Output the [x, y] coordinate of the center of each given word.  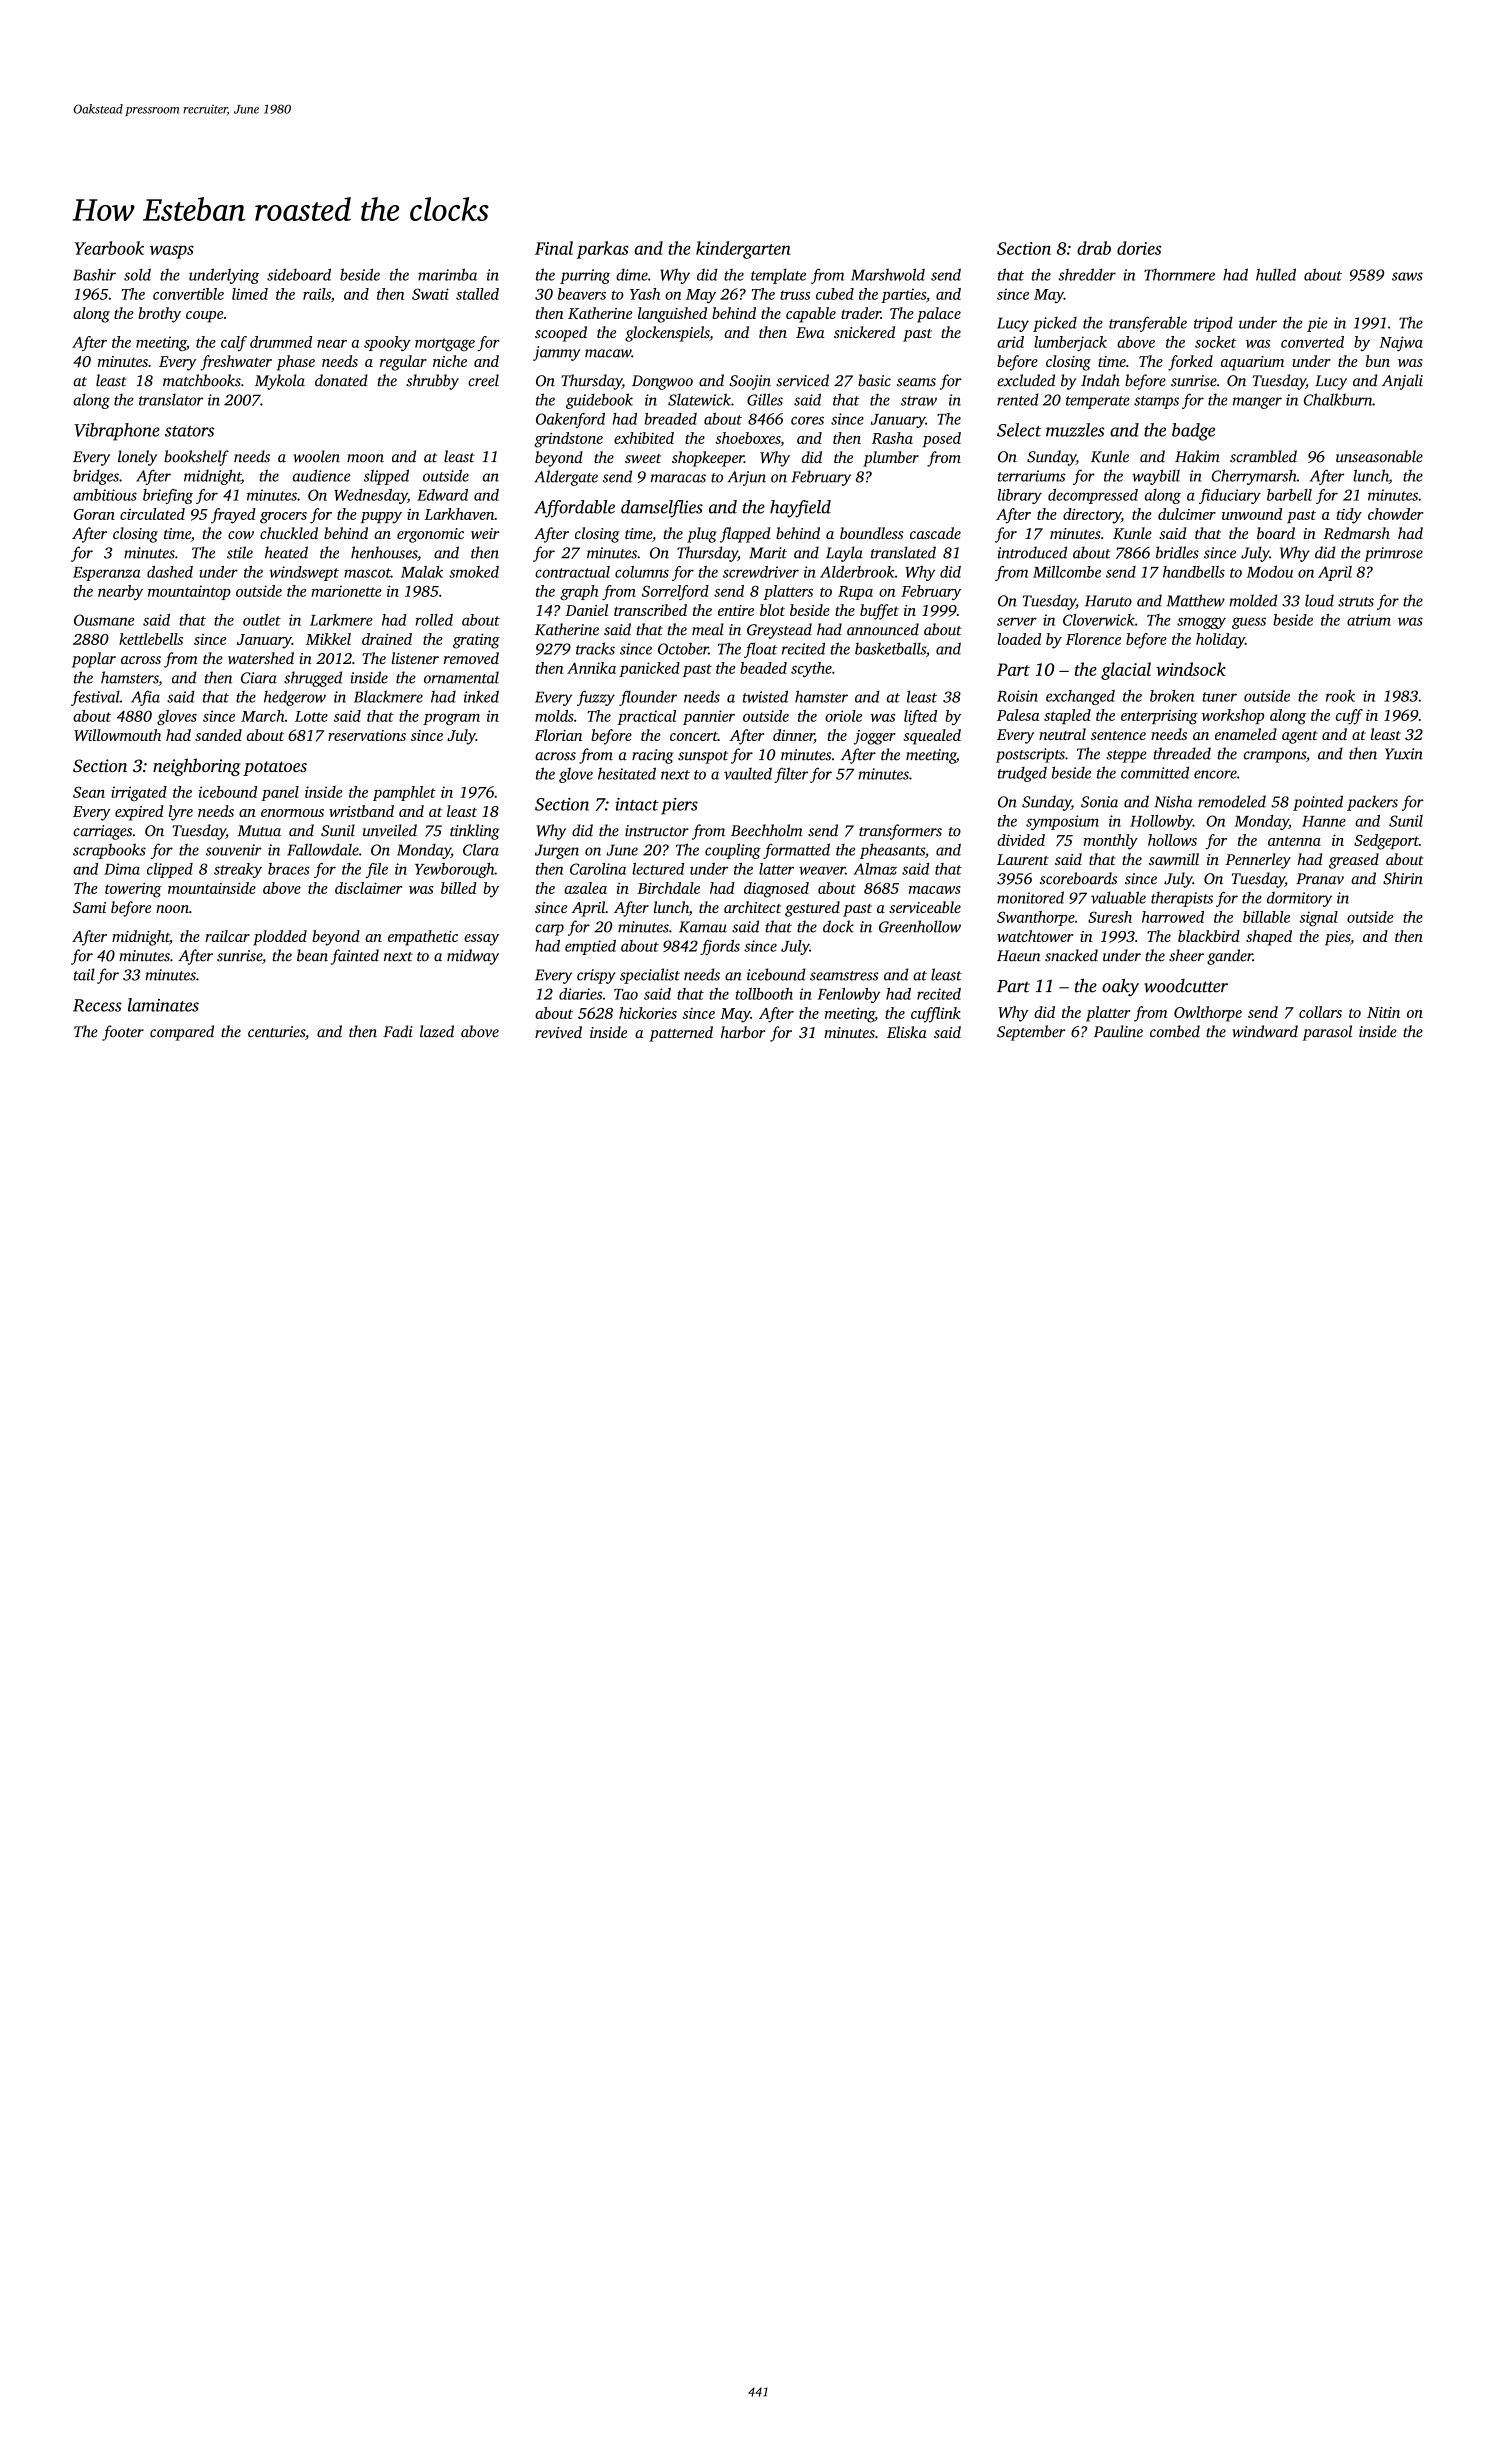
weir [485, 533]
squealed [932, 737]
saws [1407, 276]
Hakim [1197, 456]
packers [1372, 803]
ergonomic [430, 535]
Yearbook [109, 248]
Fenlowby [849, 995]
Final [554, 248]
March [262, 716]
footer [123, 1033]
